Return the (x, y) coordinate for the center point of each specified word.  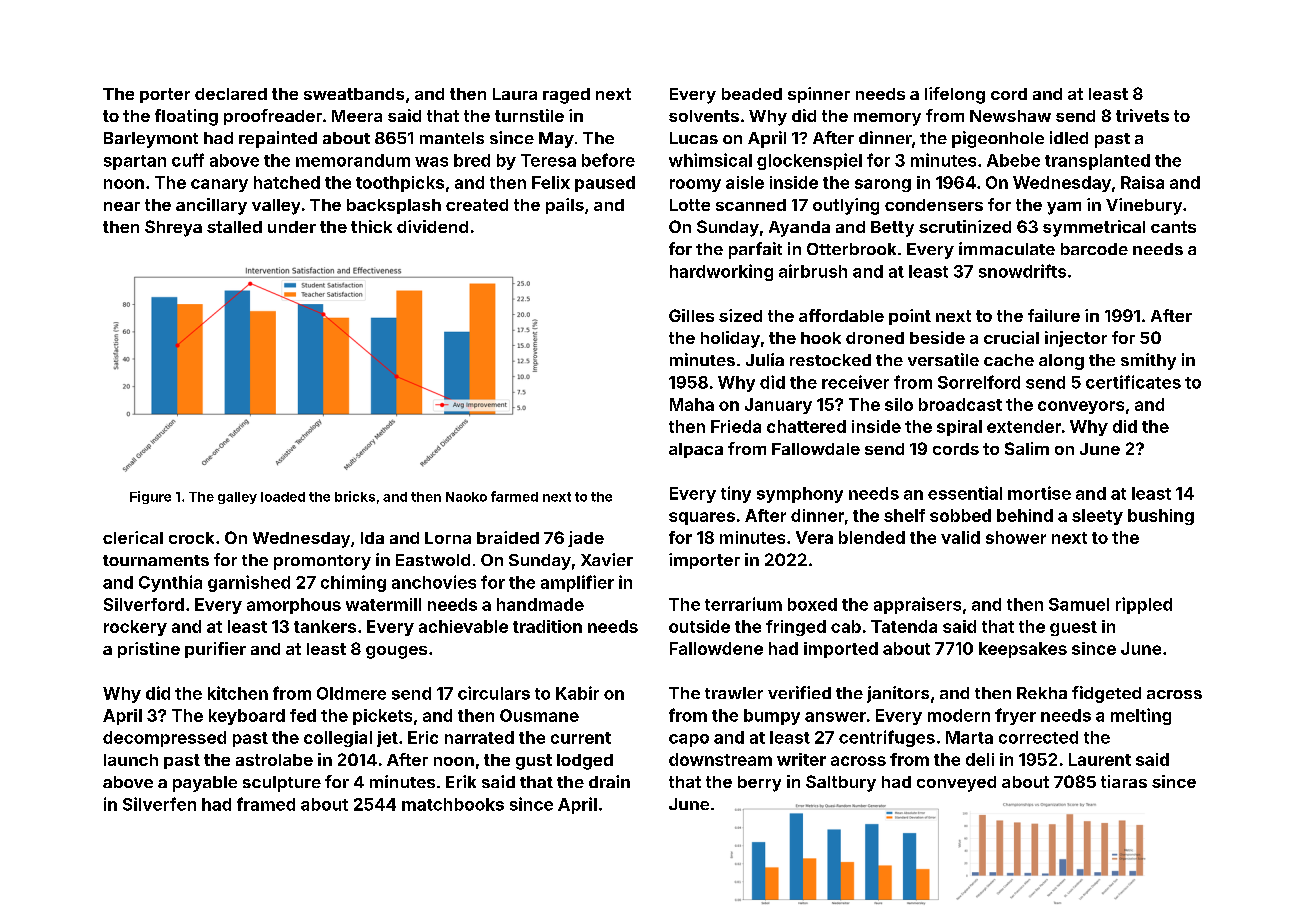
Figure (150, 497)
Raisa (1142, 182)
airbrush (813, 271)
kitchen (238, 693)
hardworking (721, 272)
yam (1064, 208)
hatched (287, 182)
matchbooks (453, 804)
